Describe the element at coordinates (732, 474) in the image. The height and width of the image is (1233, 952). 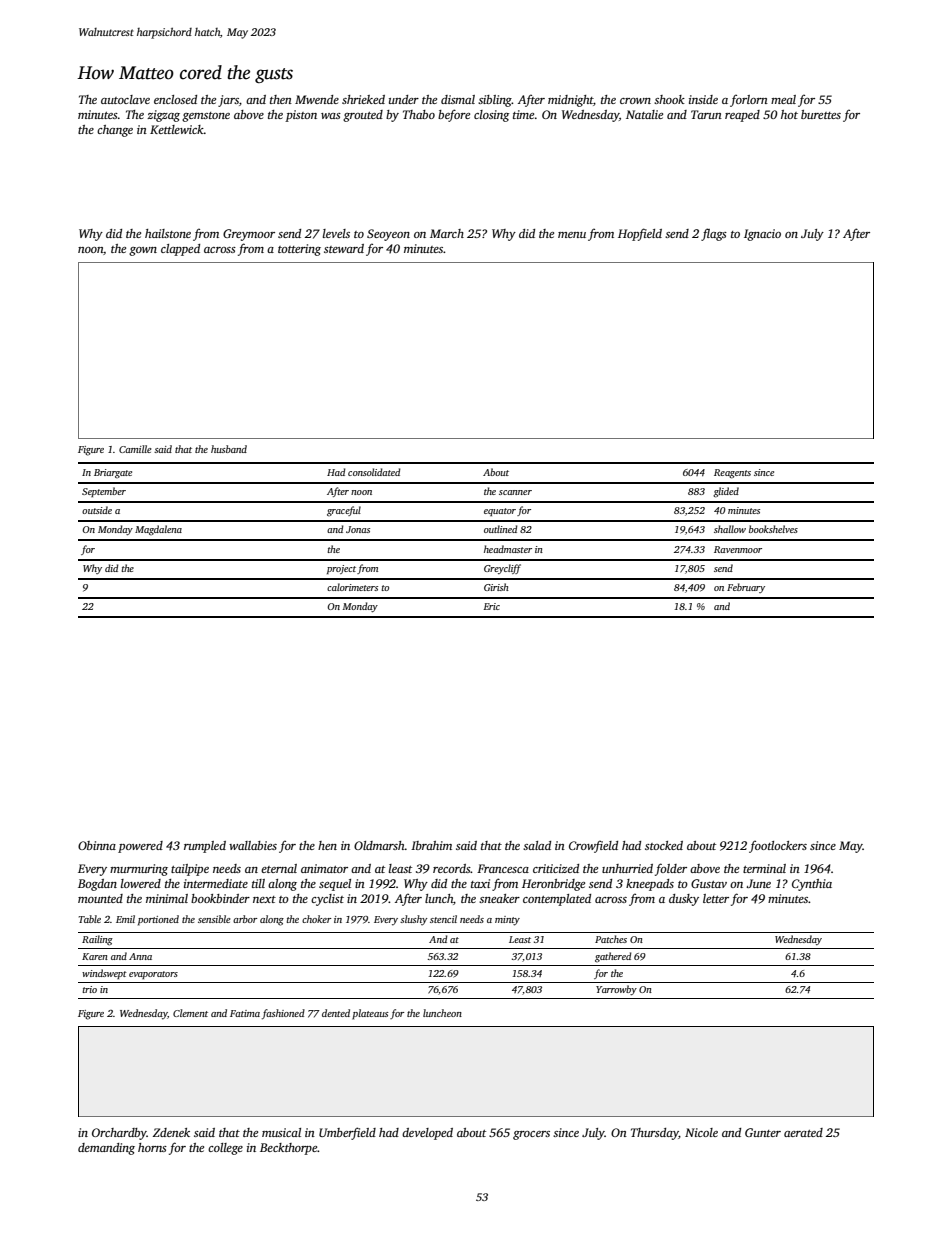
I see `Reagents` at that location.
